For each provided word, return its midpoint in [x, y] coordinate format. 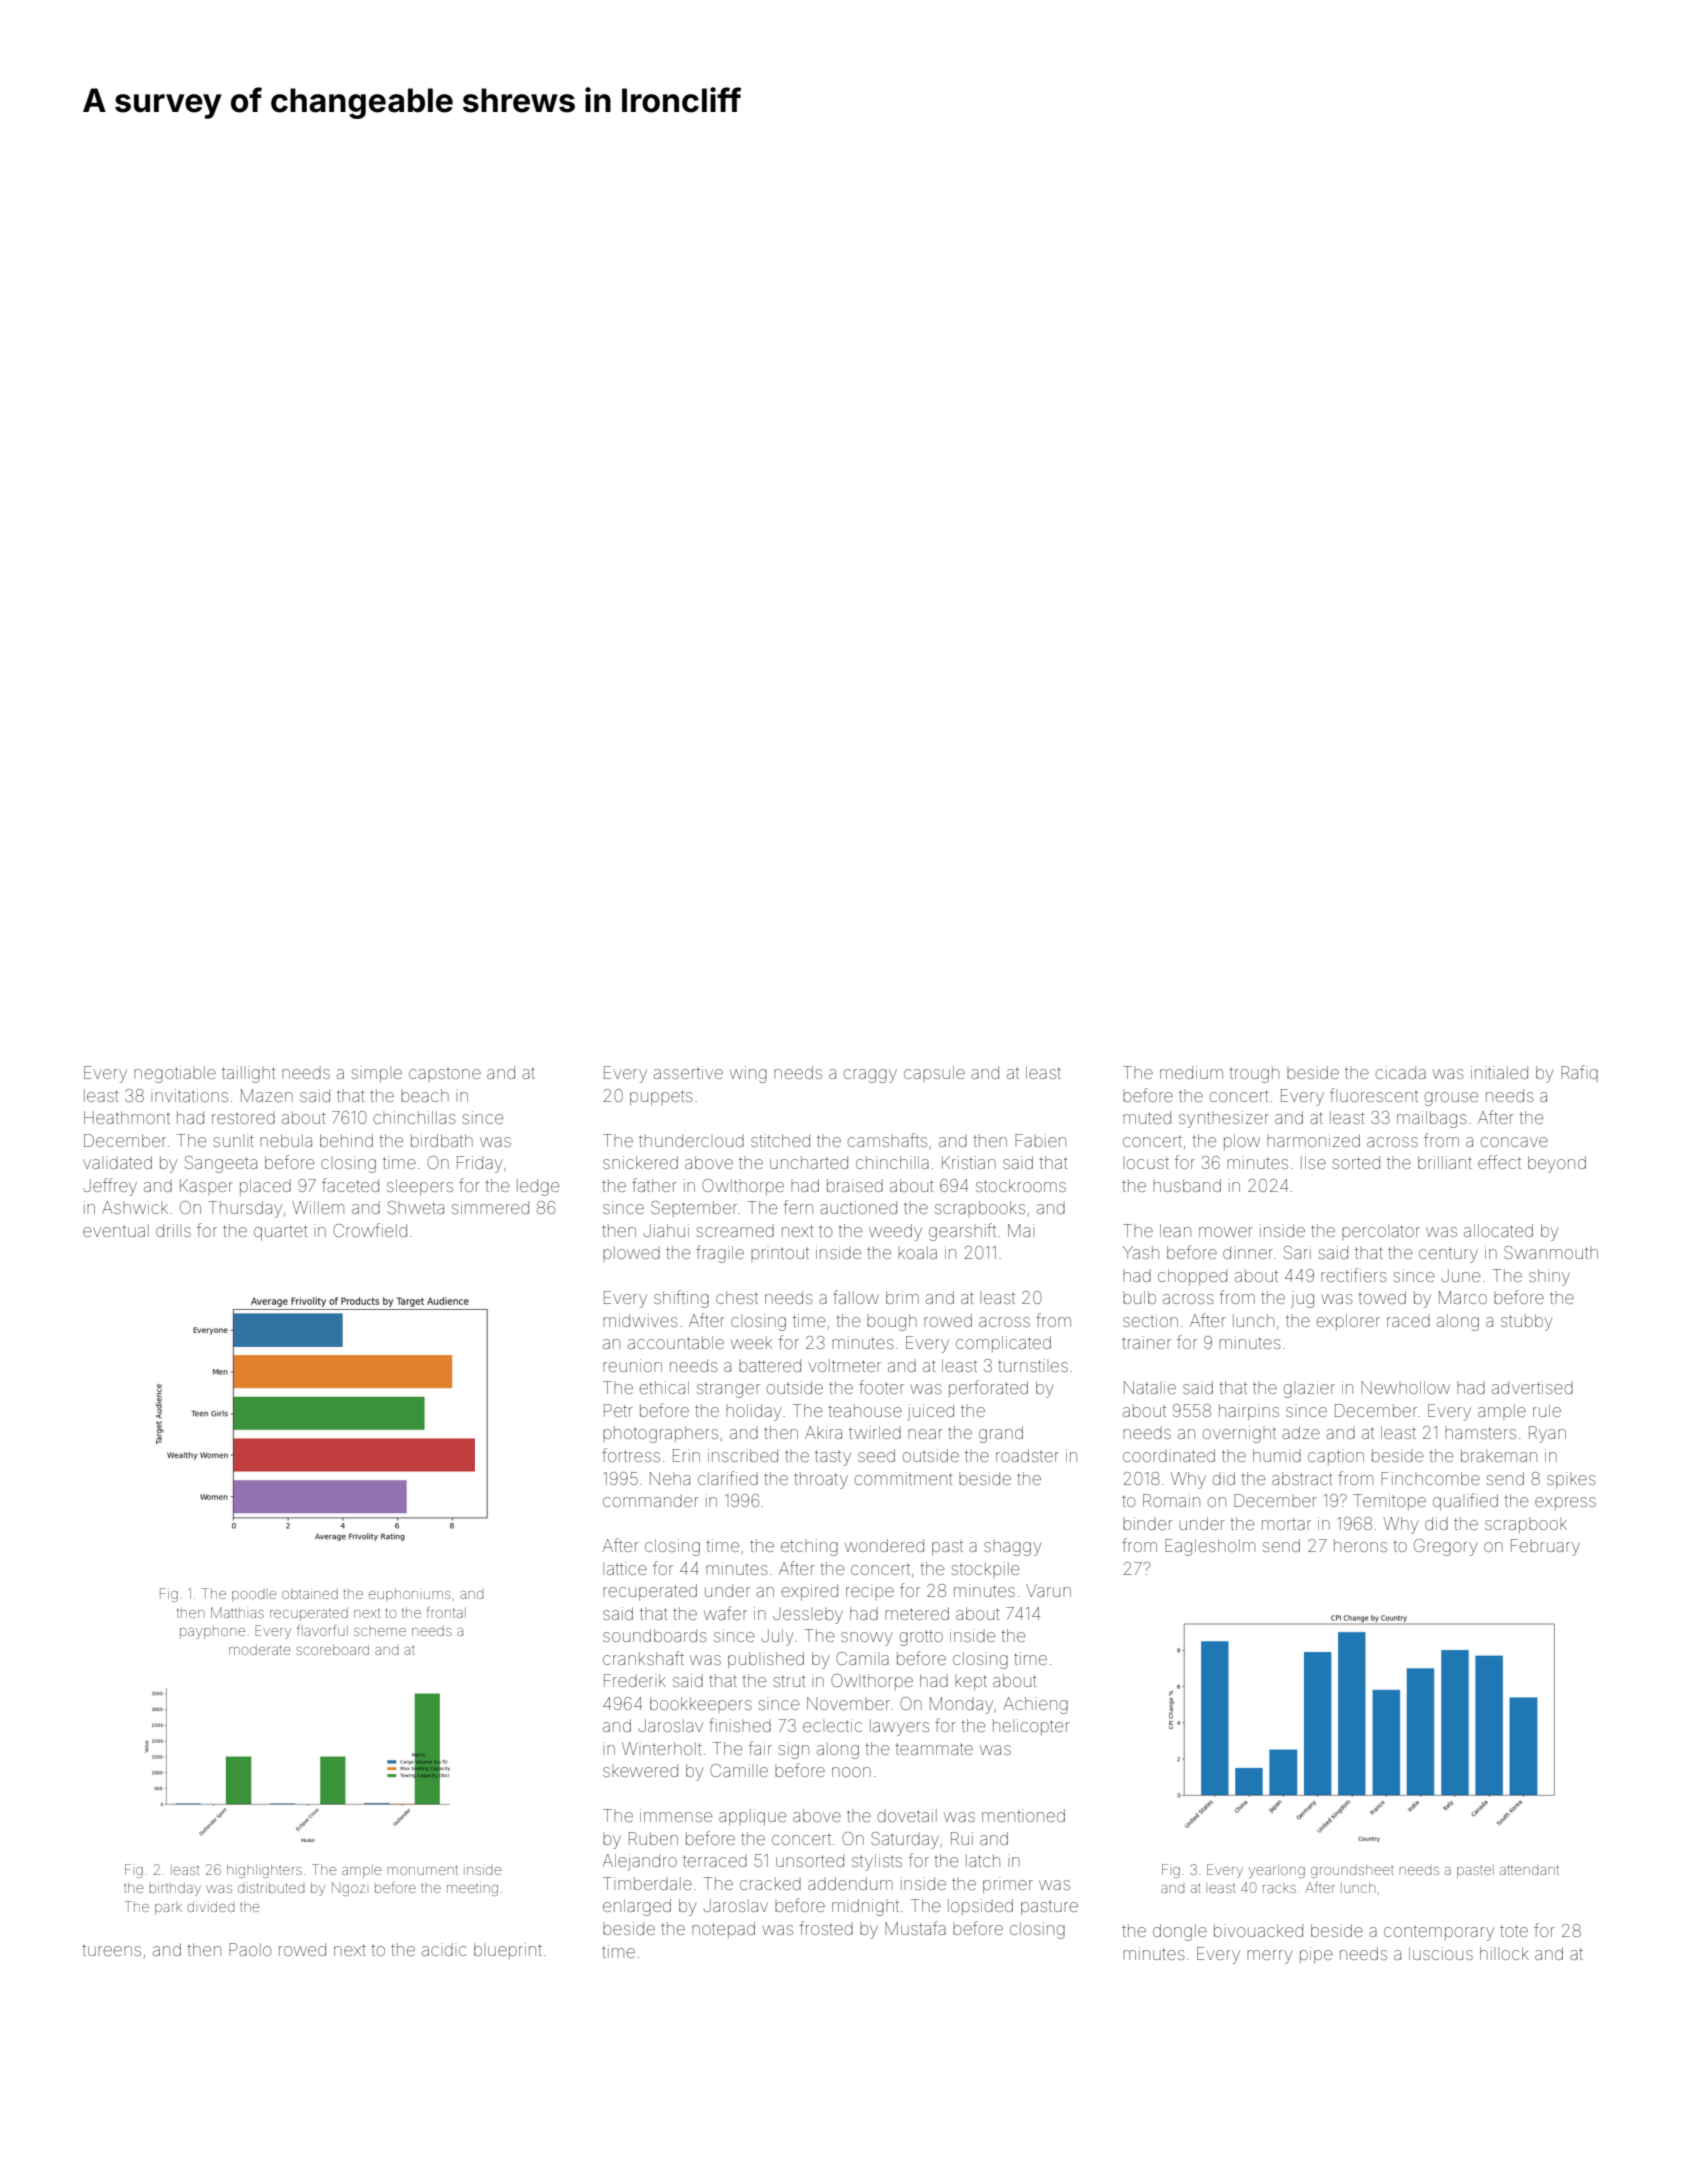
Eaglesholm [1210, 1547]
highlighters [264, 1871]
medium [1191, 1072]
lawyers [899, 1727]
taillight [249, 1074]
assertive [688, 1072]
